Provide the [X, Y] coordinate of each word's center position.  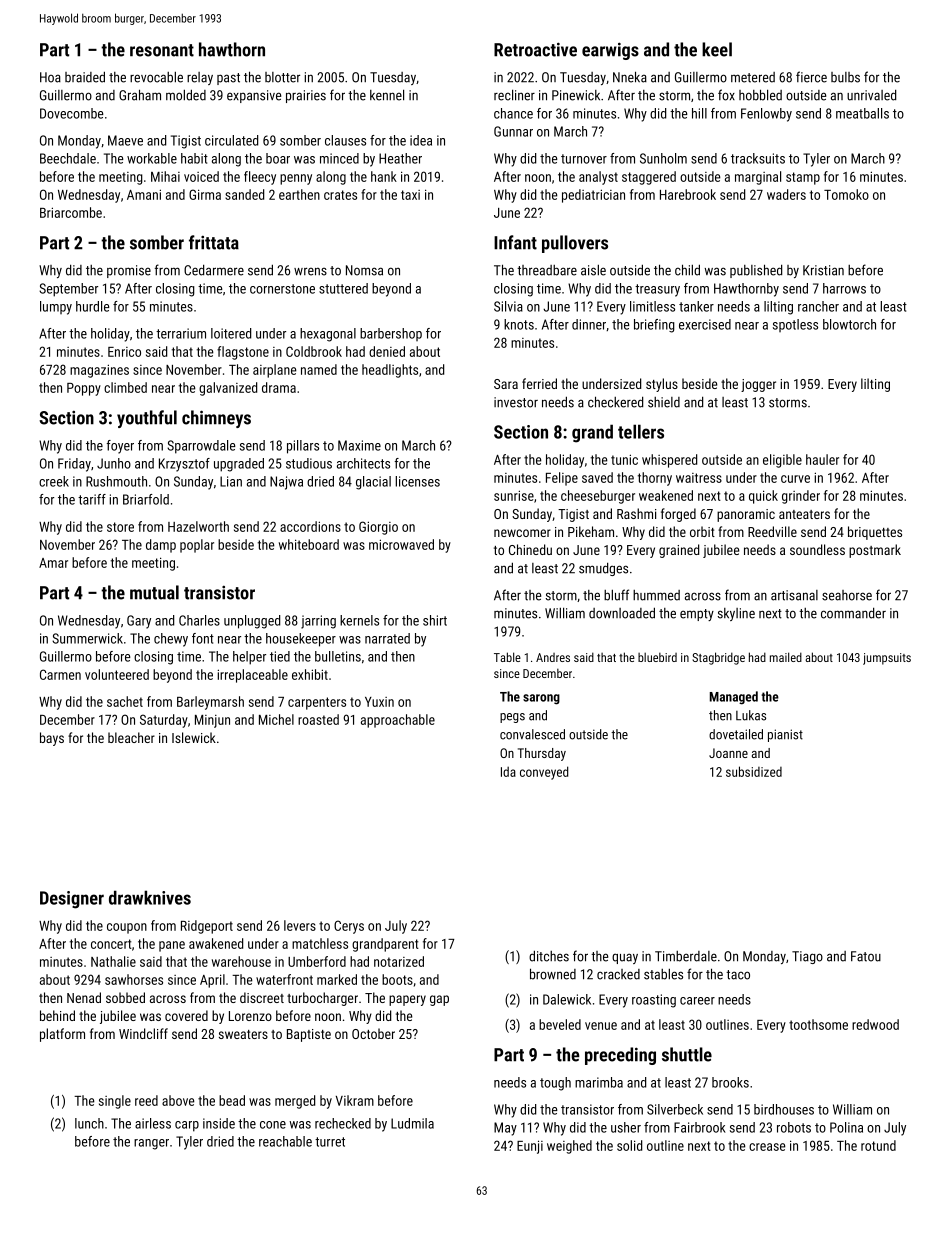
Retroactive [535, 49]
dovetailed [736, 734]
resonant [162, 50]
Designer [72, 900]
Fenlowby [766, 115]
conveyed [544, 773]
